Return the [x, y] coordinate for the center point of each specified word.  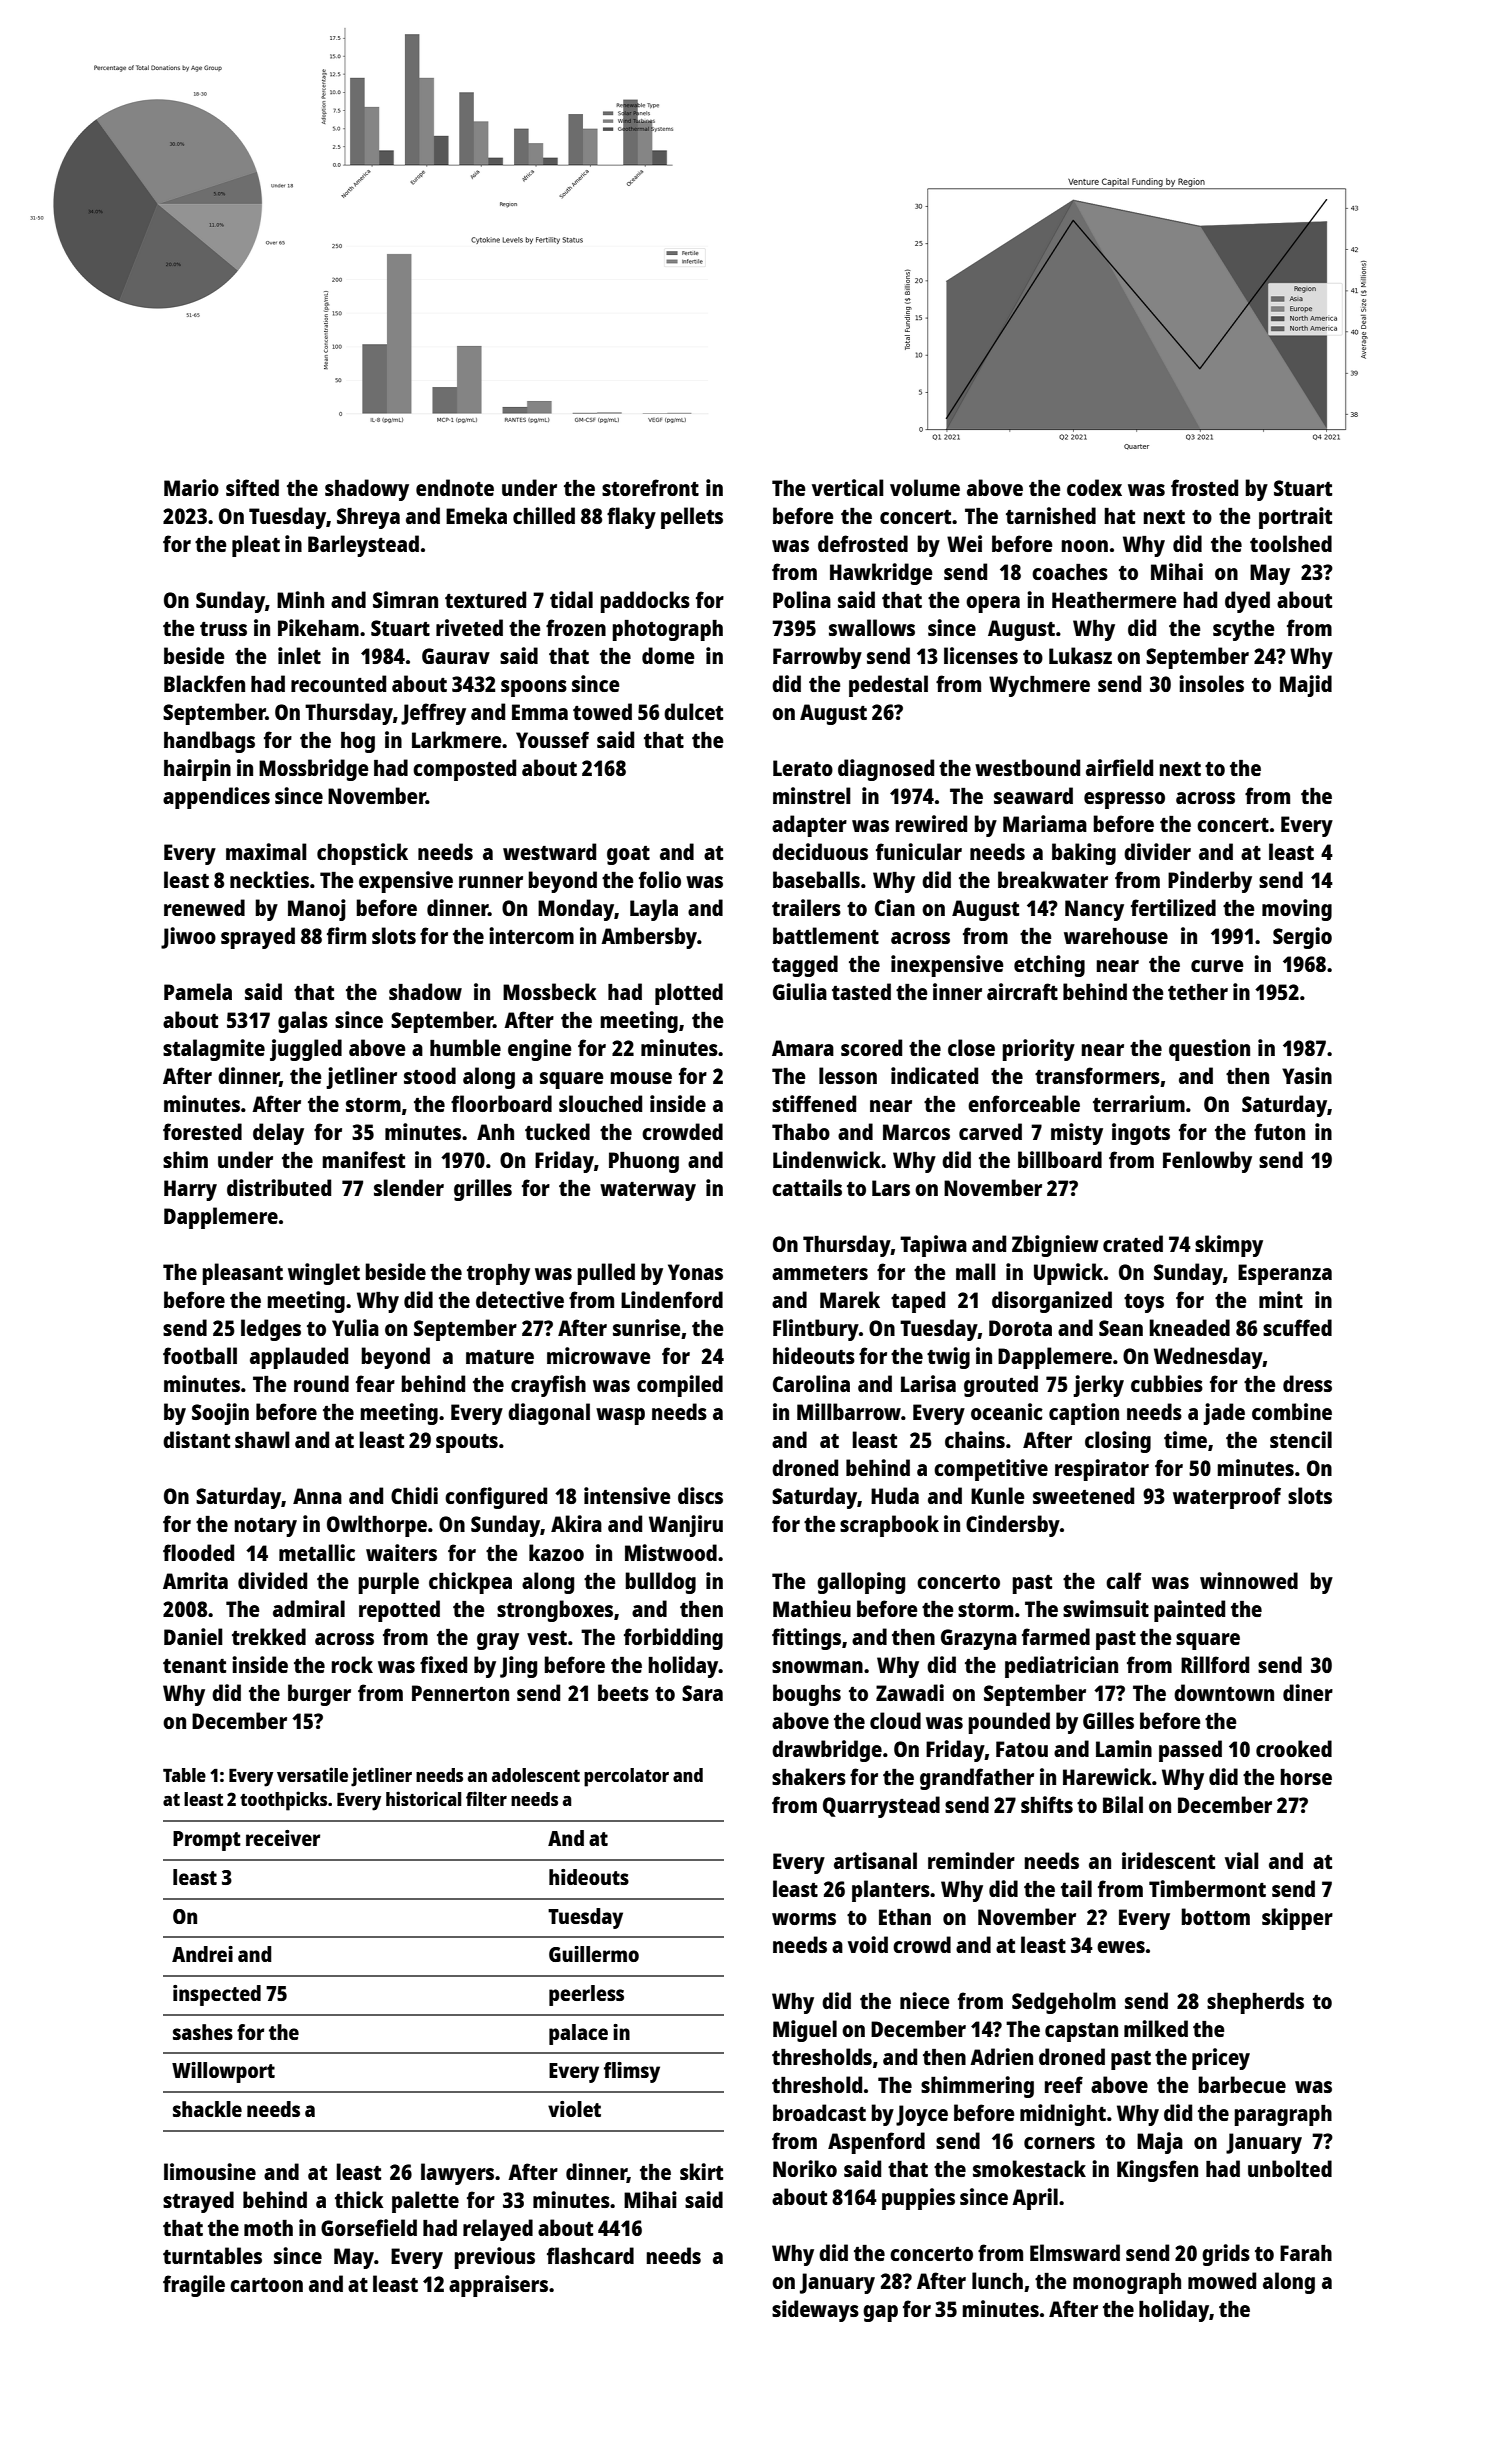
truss [223, 629]
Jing [518, 1667]
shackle [207, 2109]
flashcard [590, 2255]
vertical [848, 487]
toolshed [1291, 543]
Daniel [193, 1636]
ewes [1121, 1947]
